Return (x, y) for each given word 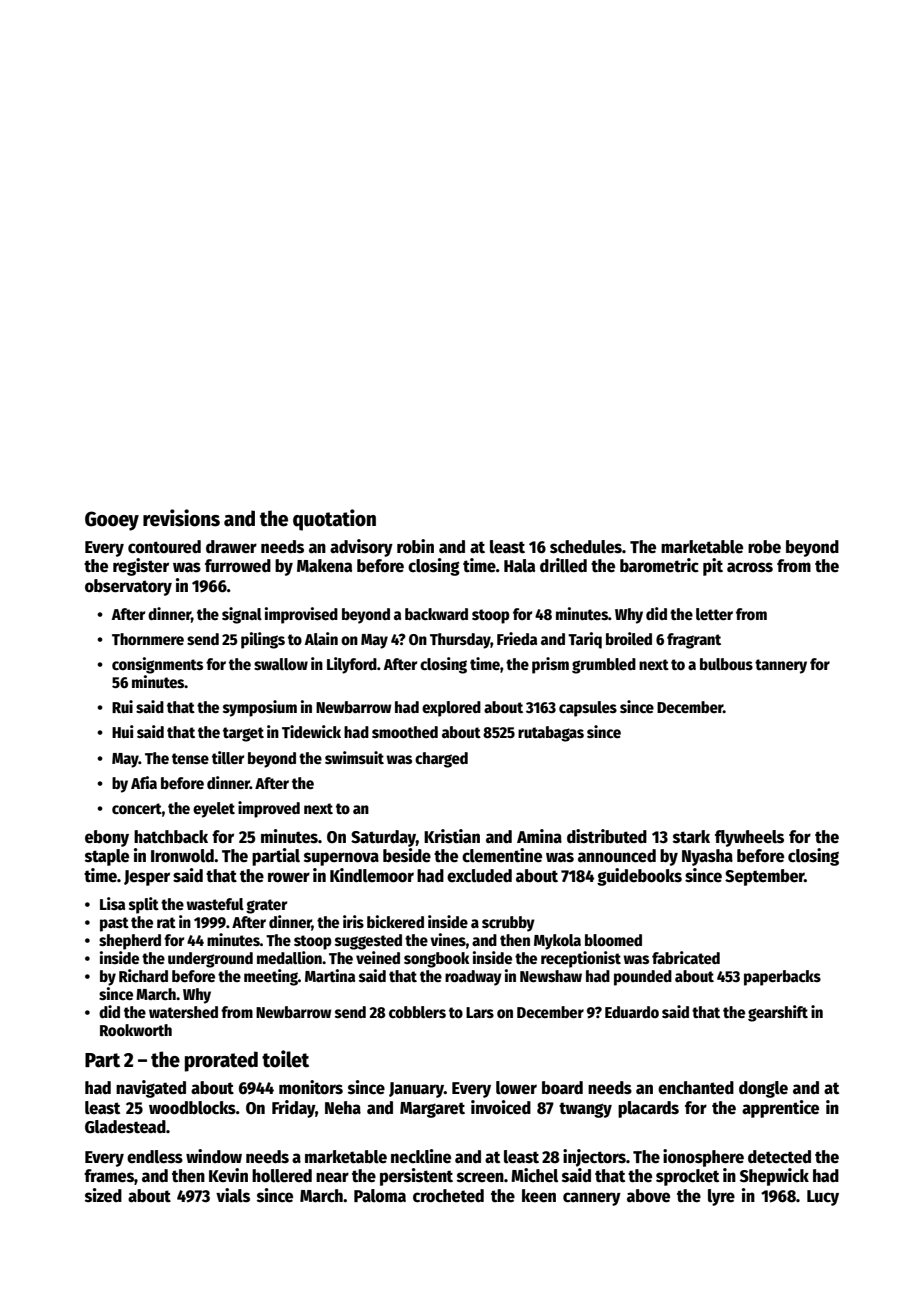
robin (415, 546)
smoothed (405, 732)
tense (190, 758)
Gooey (112, 521)
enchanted (696, 1088)
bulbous (726, 664)
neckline (421, 1156)
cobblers (417, 1012)
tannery (781, 666)
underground (210, 960)
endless (155, 1157)
